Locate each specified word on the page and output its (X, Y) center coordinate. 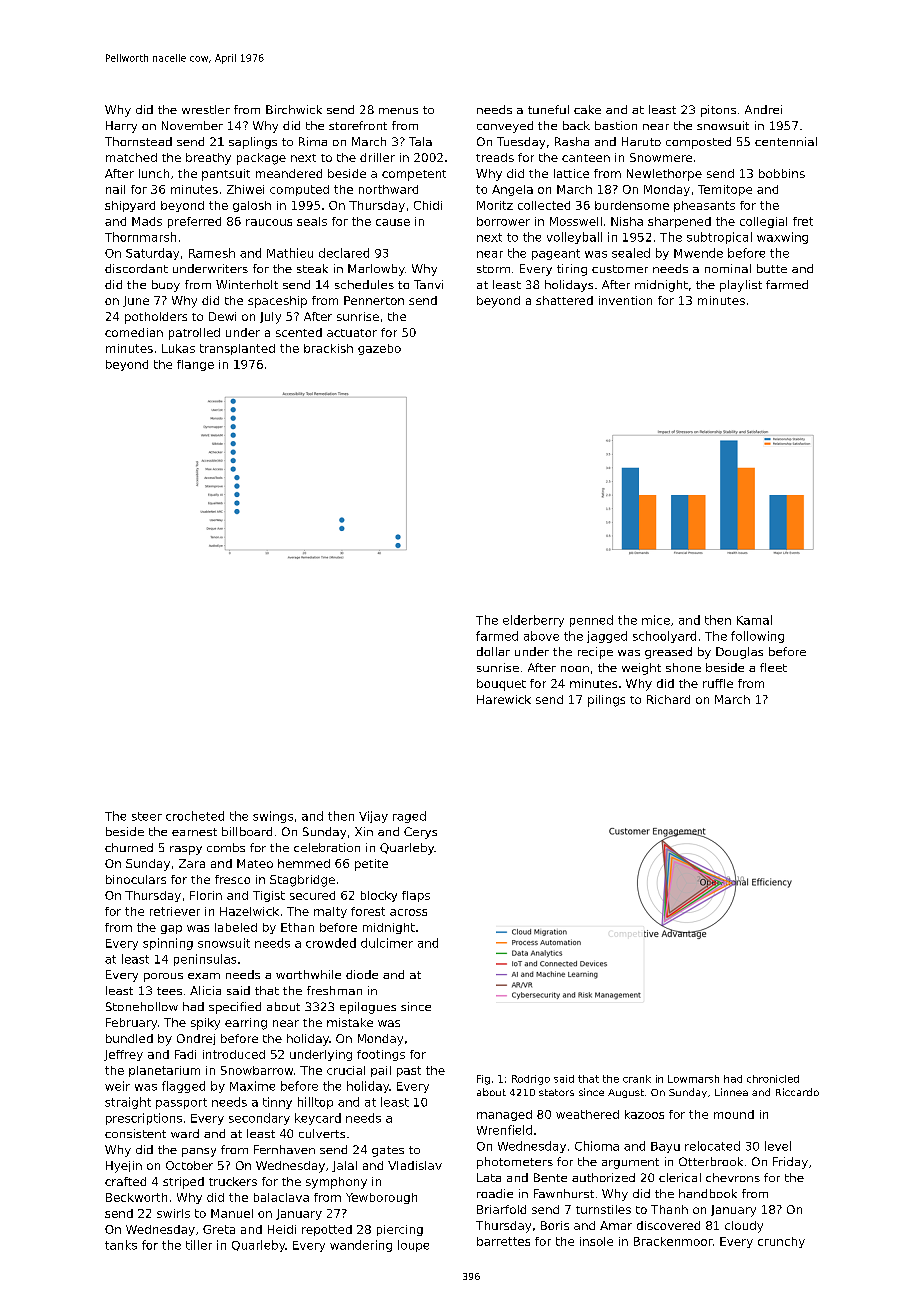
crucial (346, 1070)
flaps (416, 896)
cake (587, 109)
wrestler (206, 109)
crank (637, 1079)
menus (398, 111)
